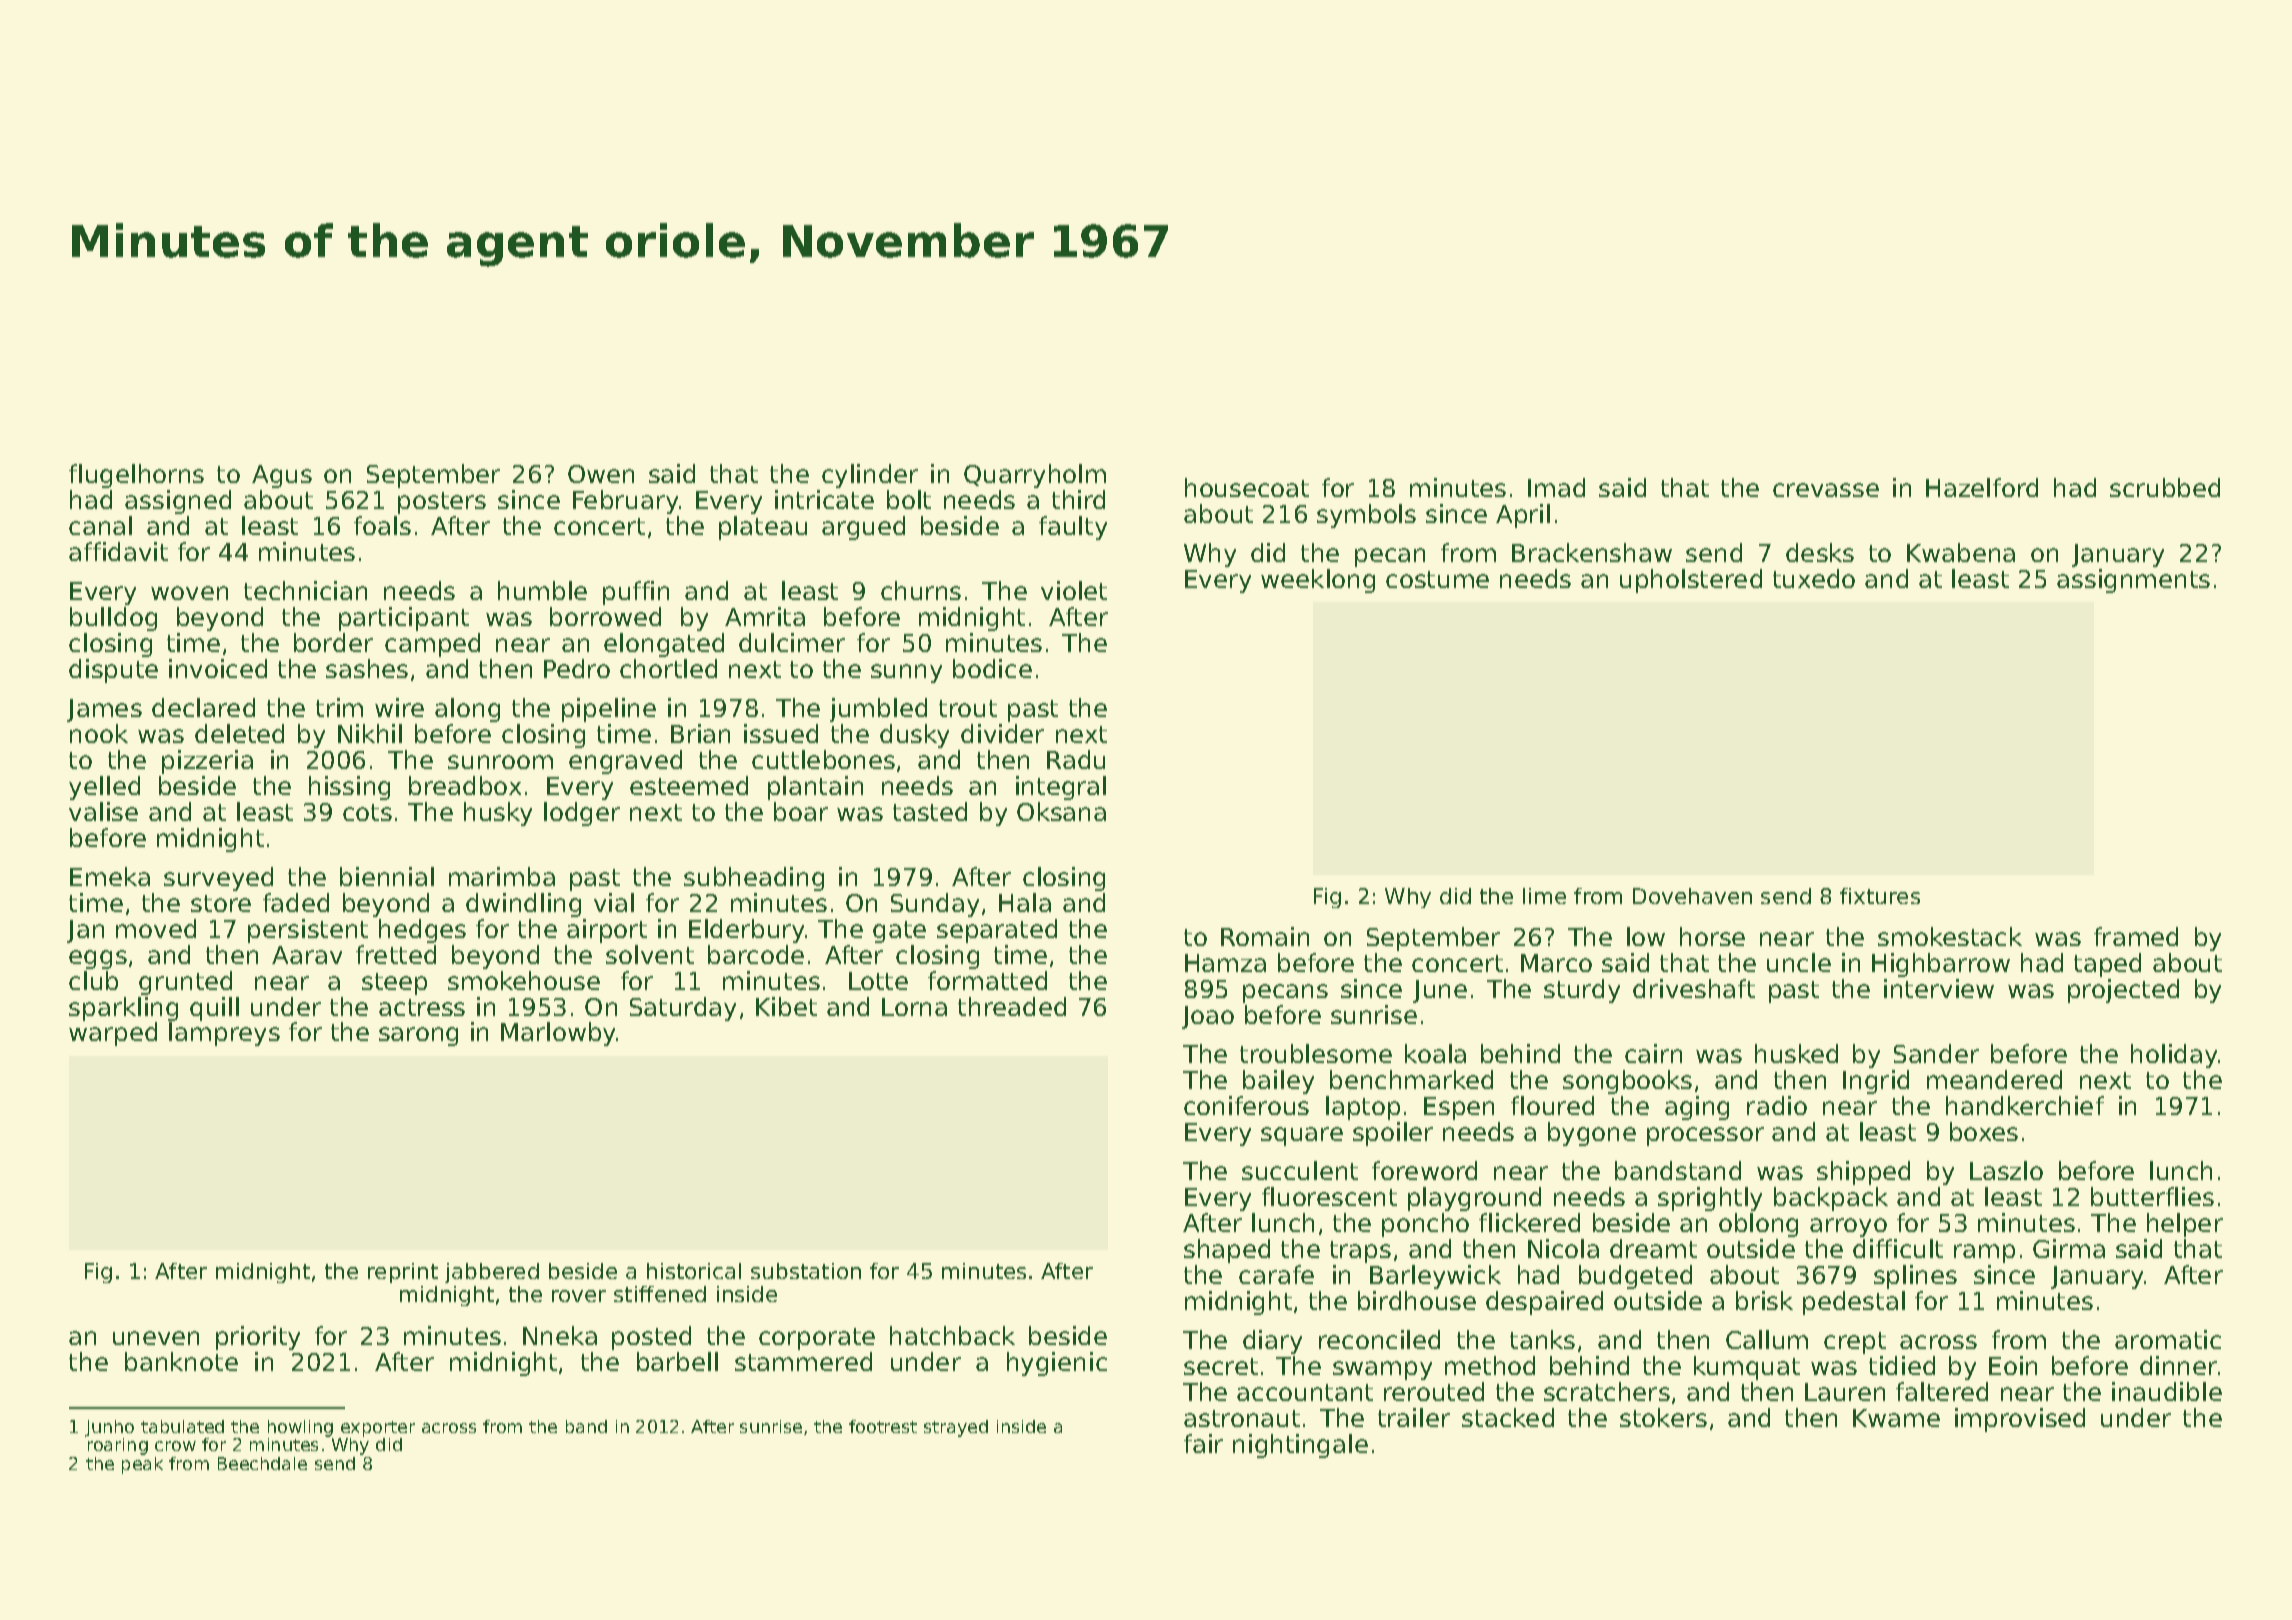  What do you see at coordinates (1208, 1017) in the image?
I see `Joao` at bounding box center [1208, 1017].
